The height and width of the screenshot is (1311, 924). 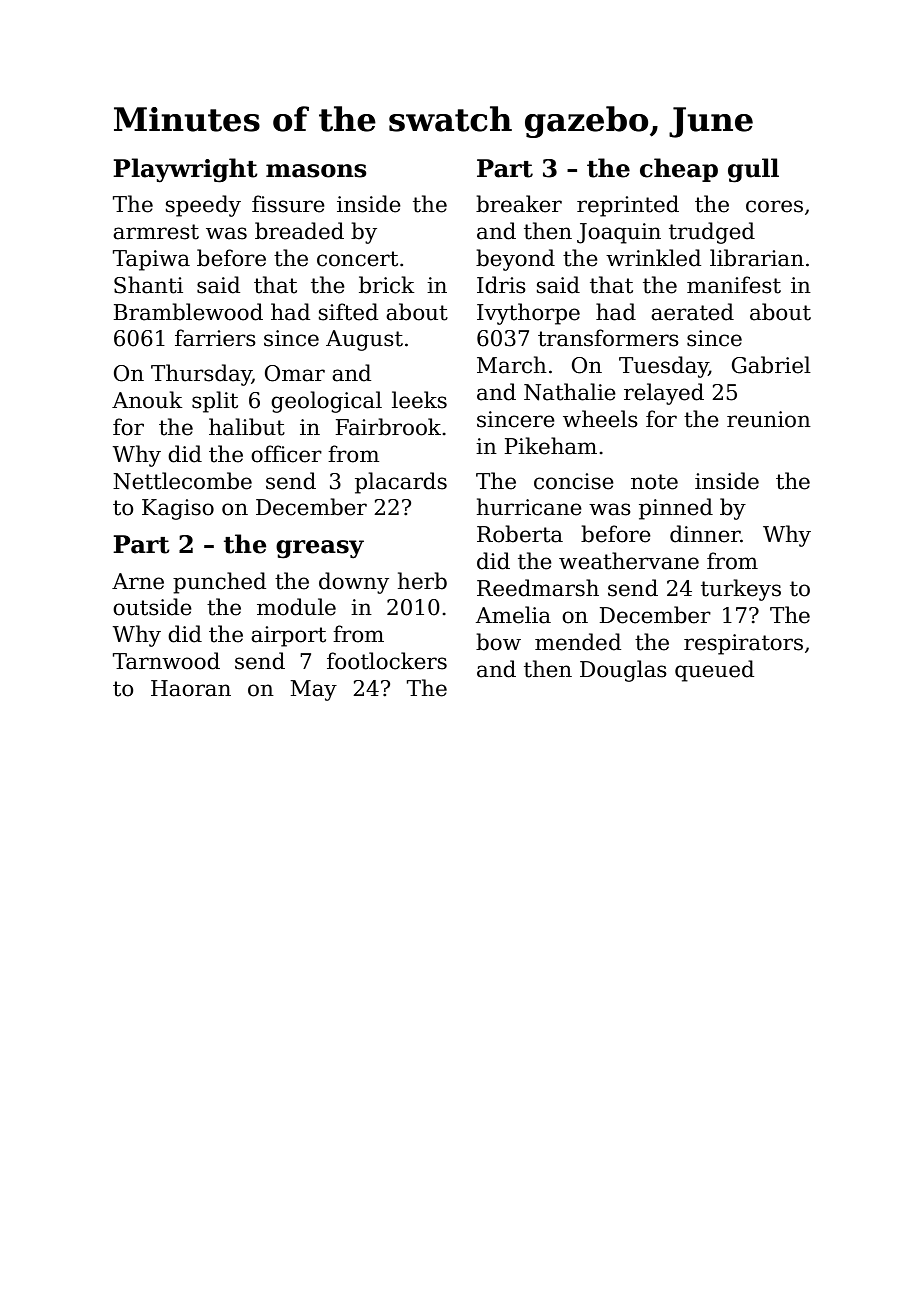 What do you see at coordinates (743, 644) in the screenshot?
I see `respirators` at bounding box center [743, 644].
